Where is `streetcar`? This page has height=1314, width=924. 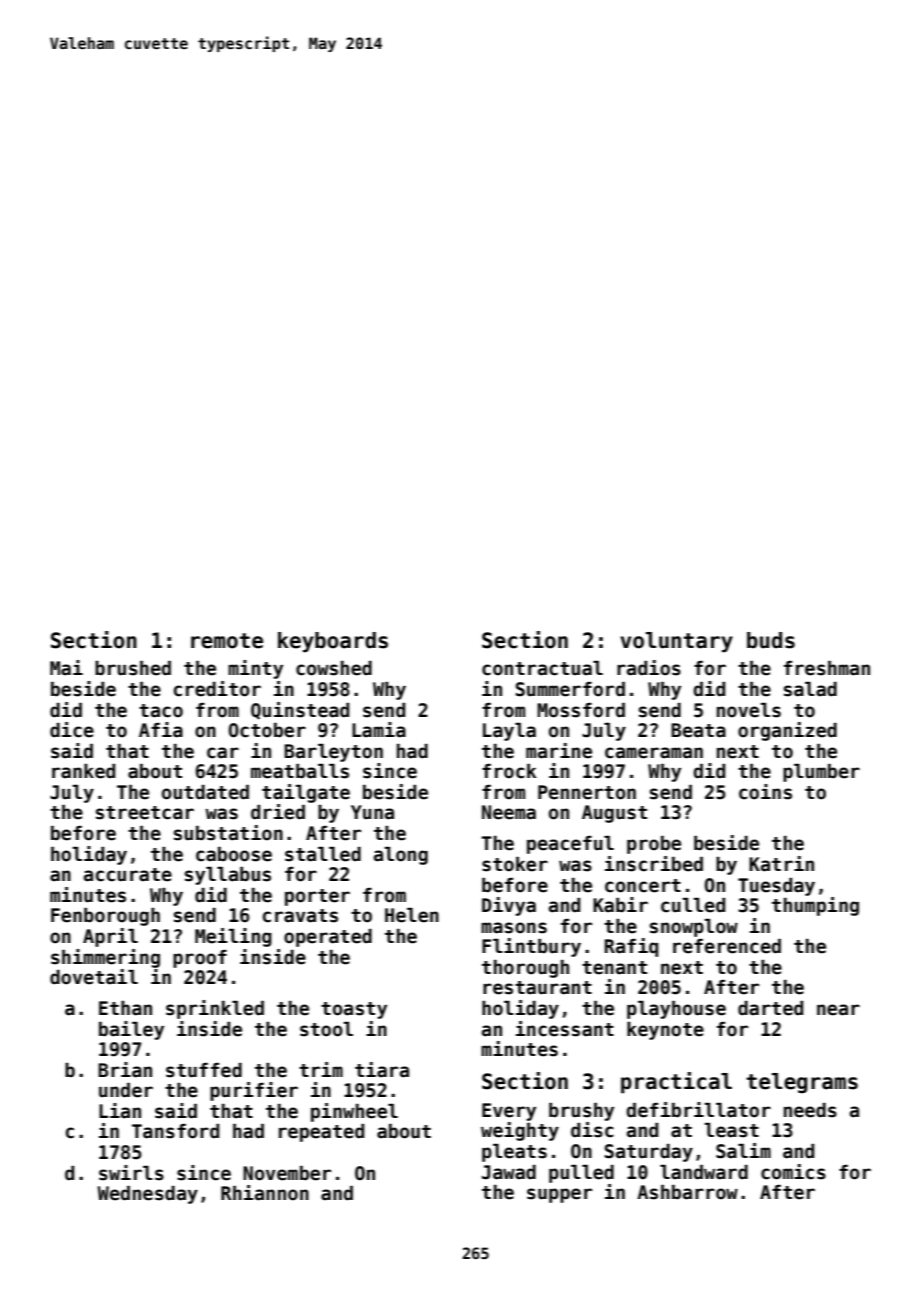 streetcar is located at coordinates (145, 813).
